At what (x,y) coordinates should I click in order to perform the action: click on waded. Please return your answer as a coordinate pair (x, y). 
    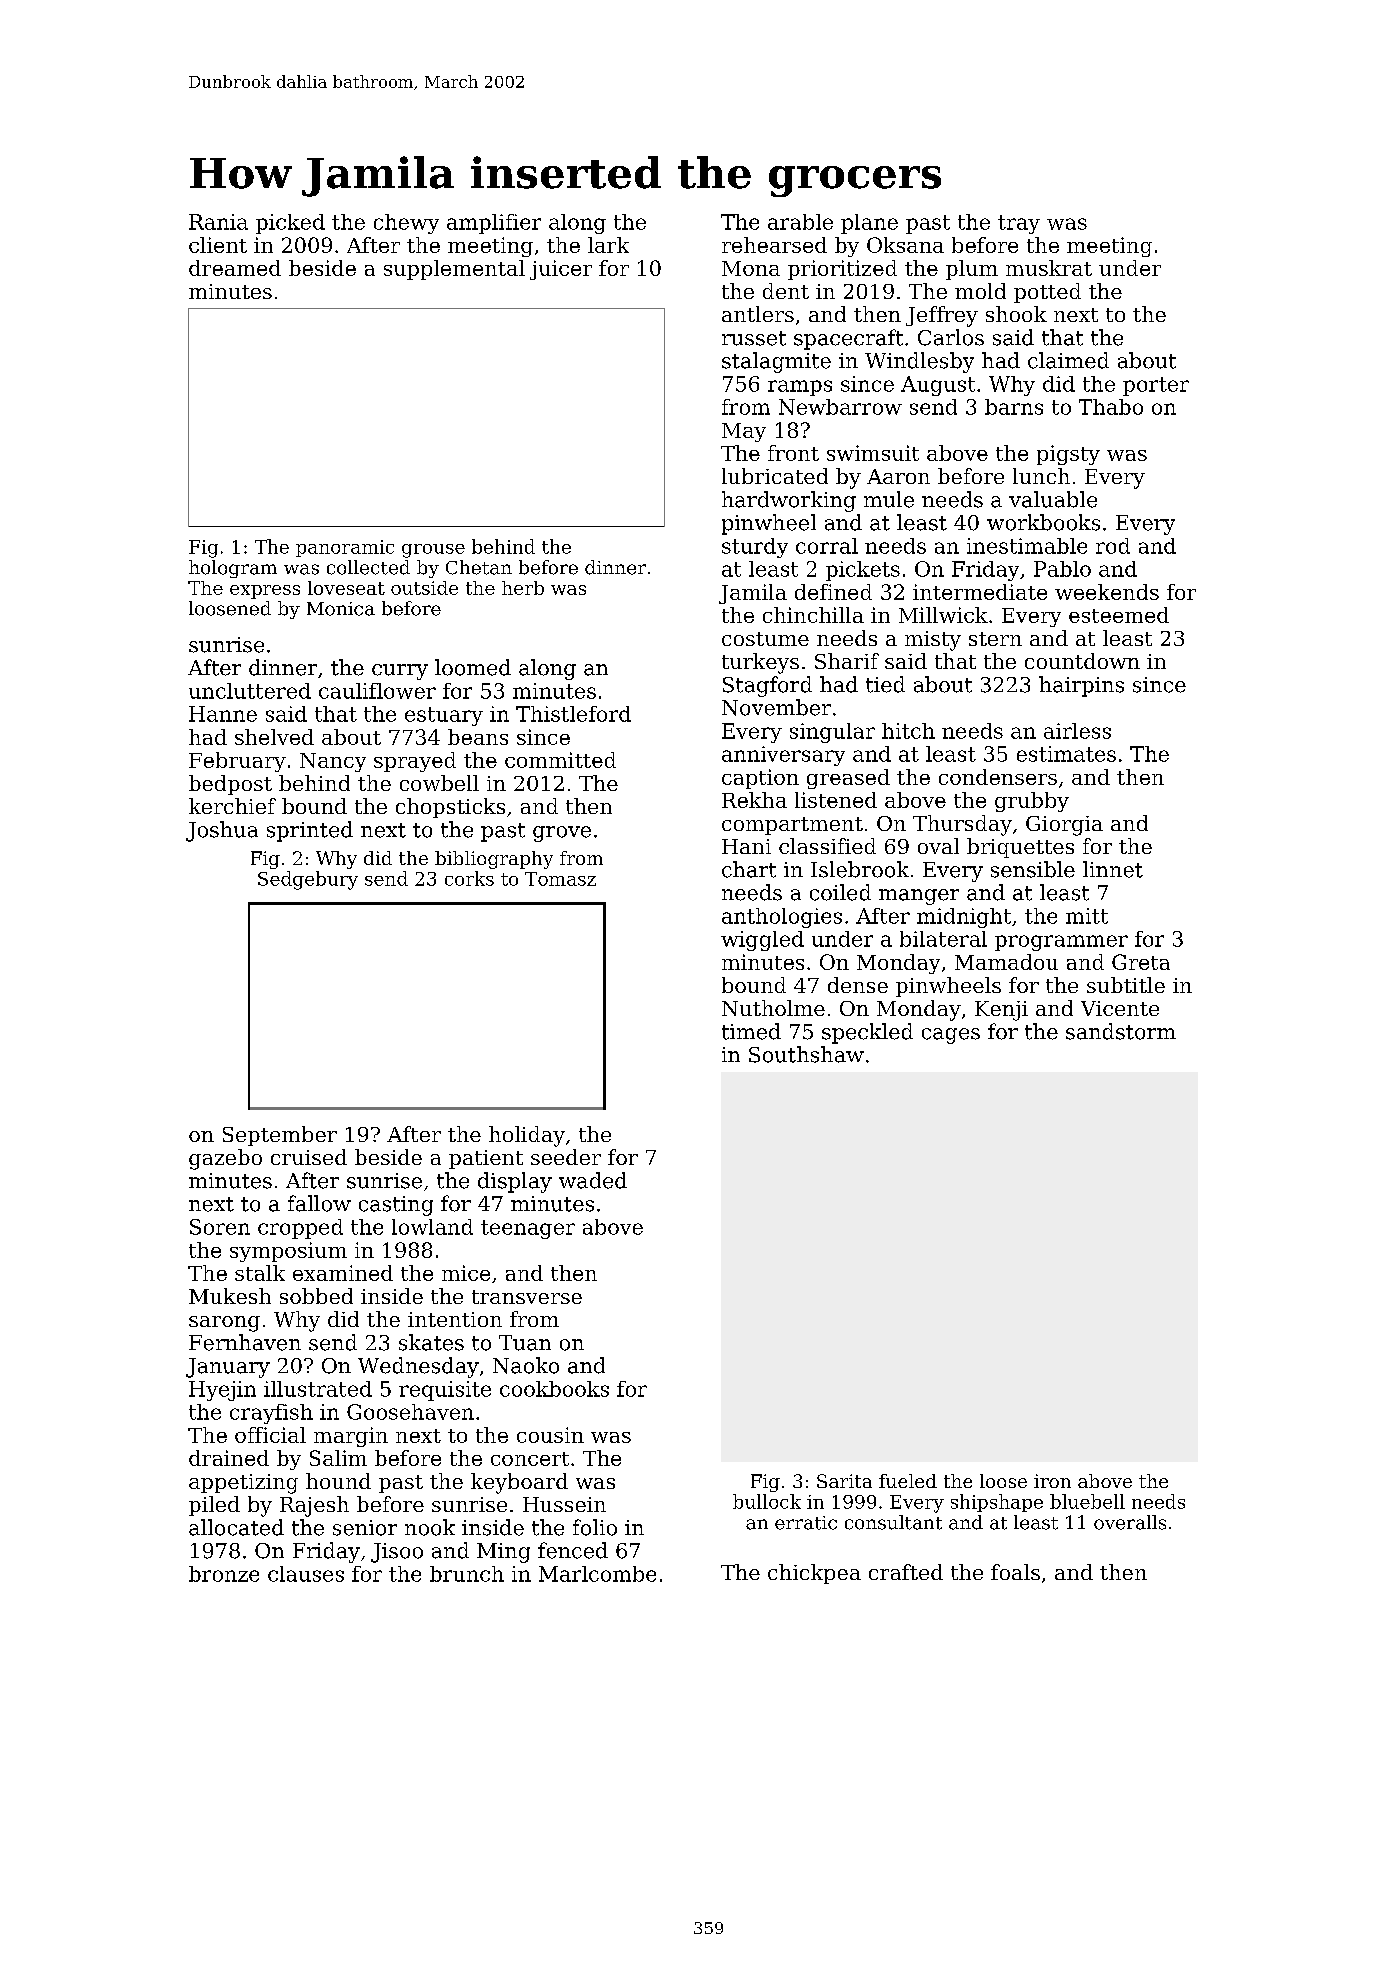
    Looking at the image, I should click on (593, 1180).
